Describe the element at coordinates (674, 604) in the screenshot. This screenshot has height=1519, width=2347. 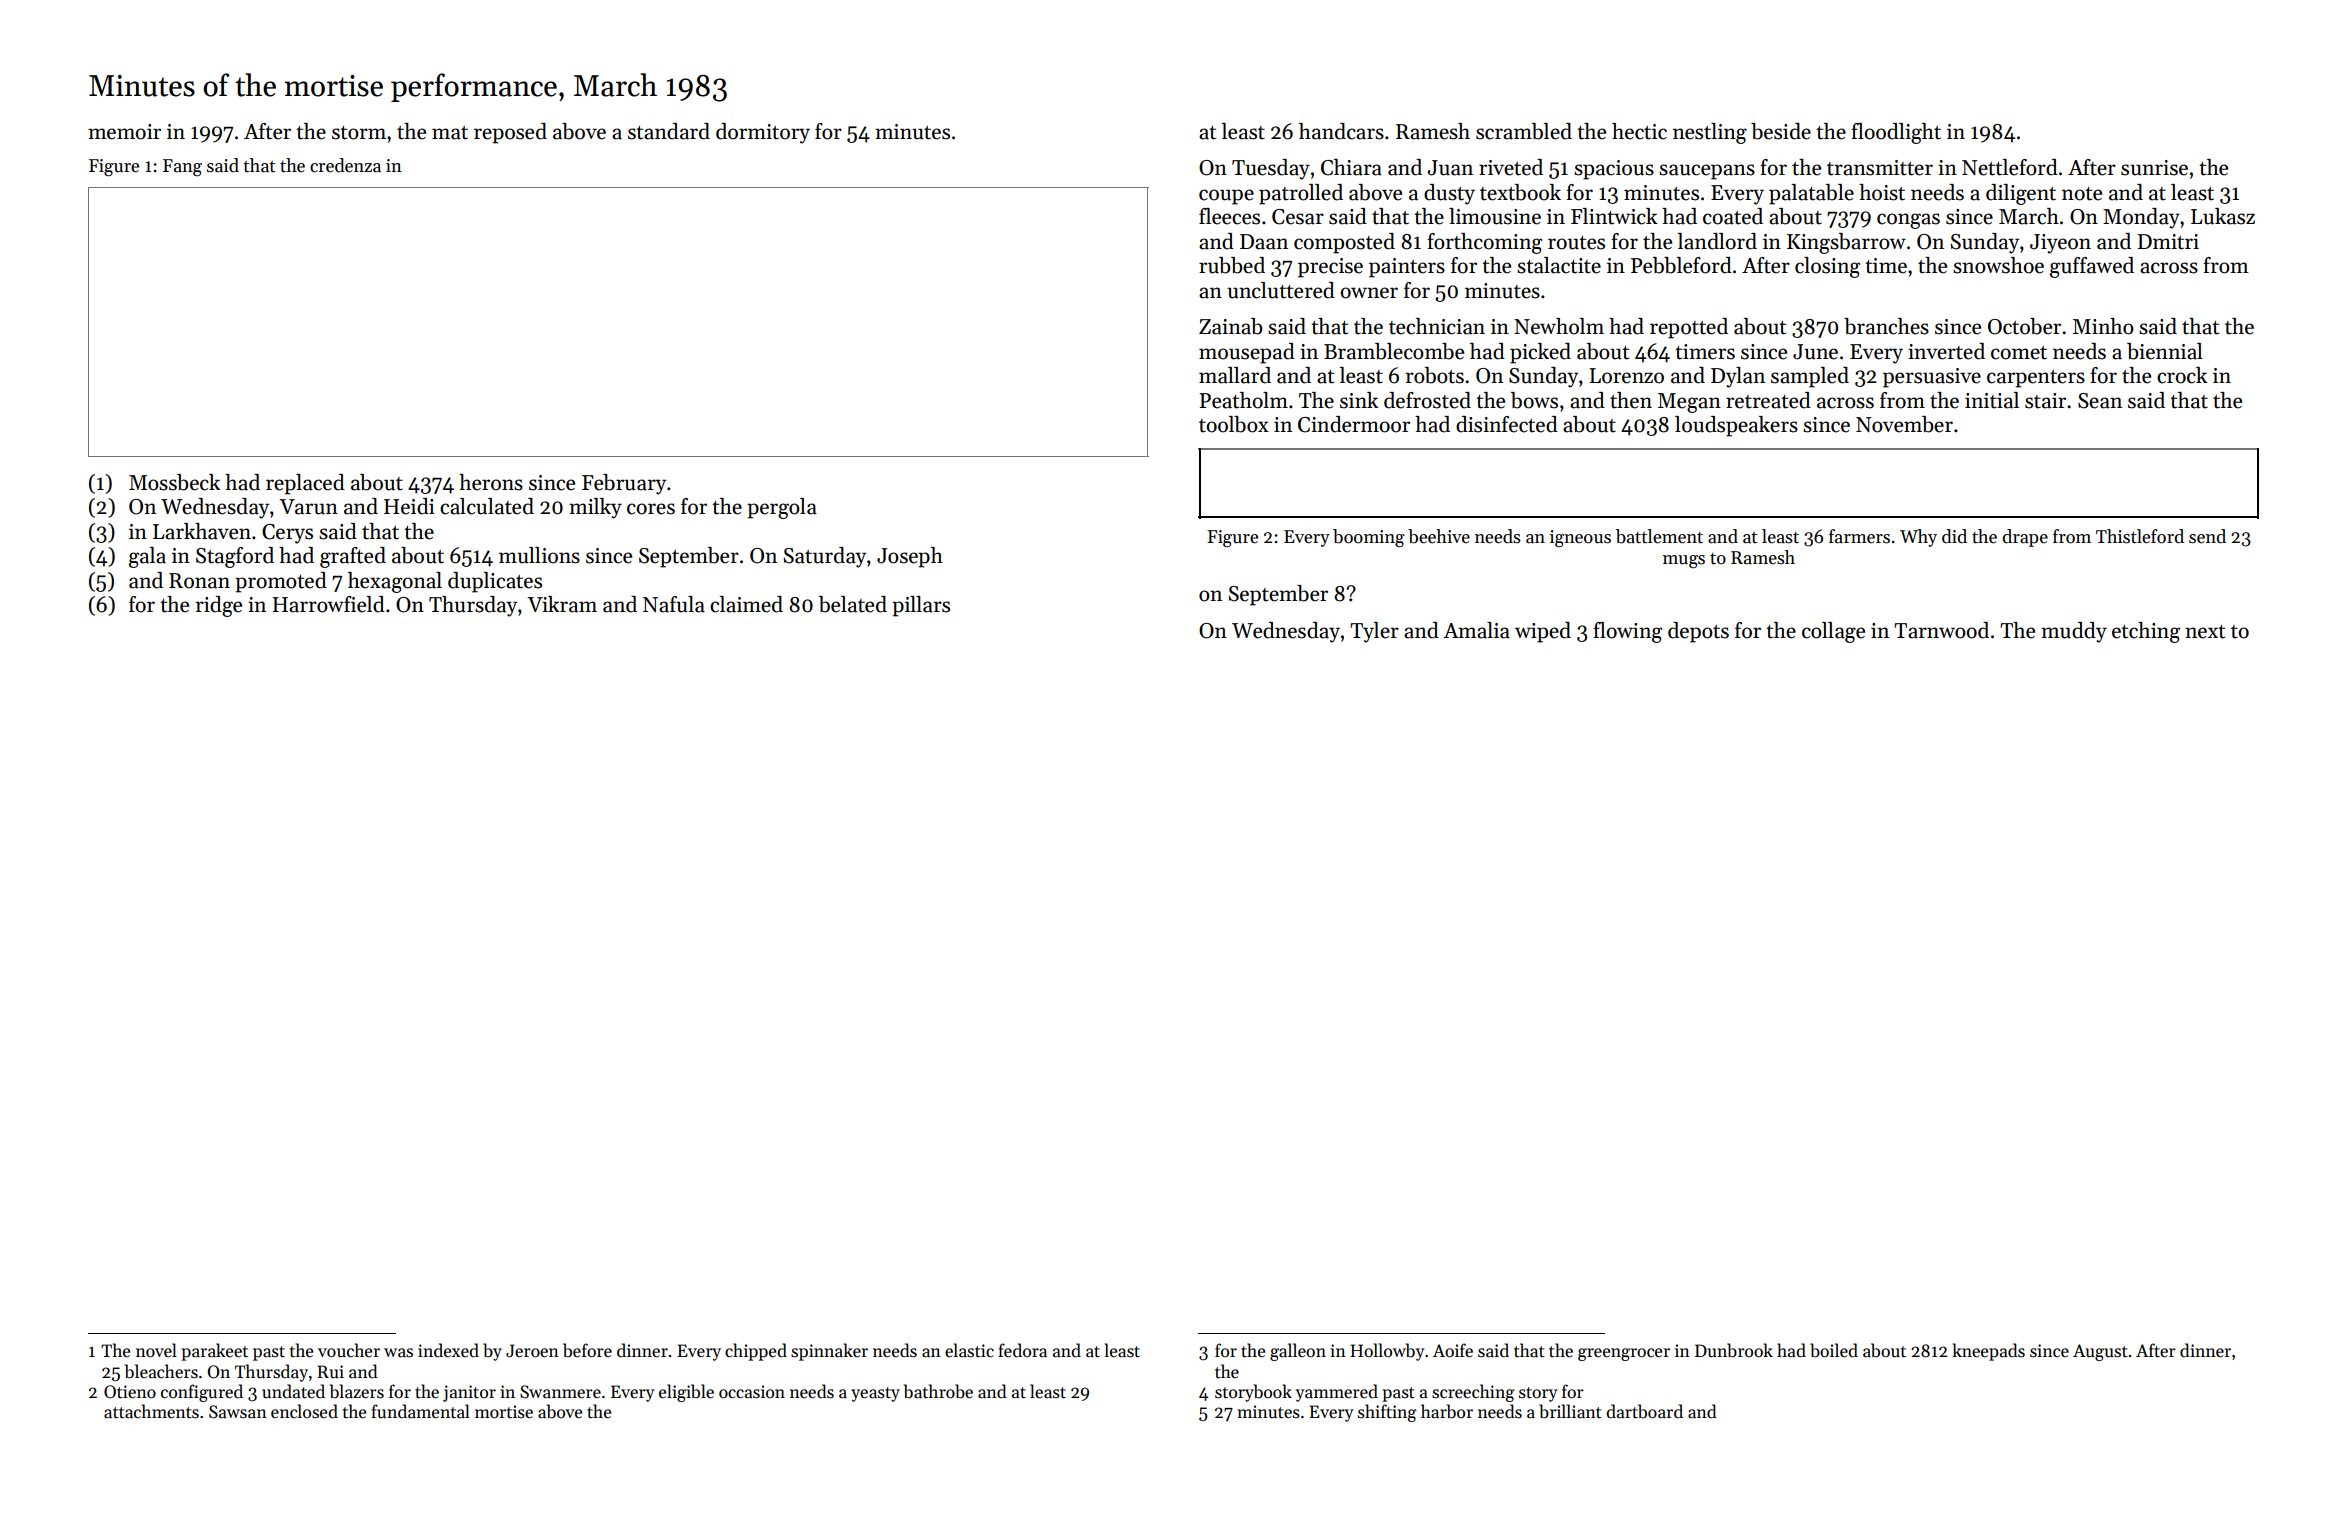
I see `Nafula` at that location.
